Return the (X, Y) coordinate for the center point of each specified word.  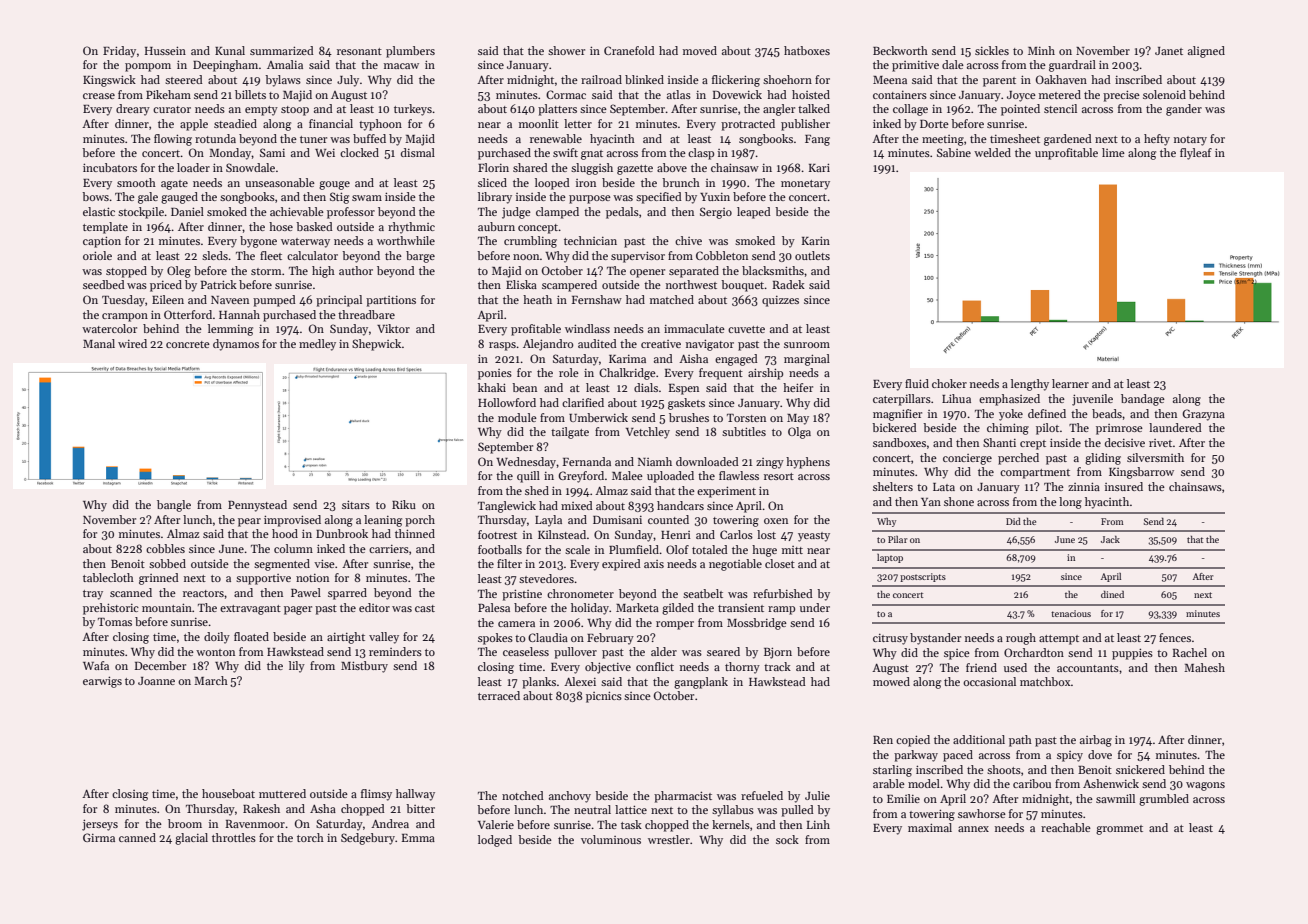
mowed (891, 681)
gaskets (686, 404)
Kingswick (109, 81)
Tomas (115, 622)
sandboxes (899, 442)
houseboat (228, 793)
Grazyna (1203, 415)
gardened (1068, 140)
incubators (110, 167)
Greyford (581, 477)
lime (1113, 152)
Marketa (637, 607)
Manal (99, 343)
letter (578, 123)
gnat (592, 155)
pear (249, 522)
